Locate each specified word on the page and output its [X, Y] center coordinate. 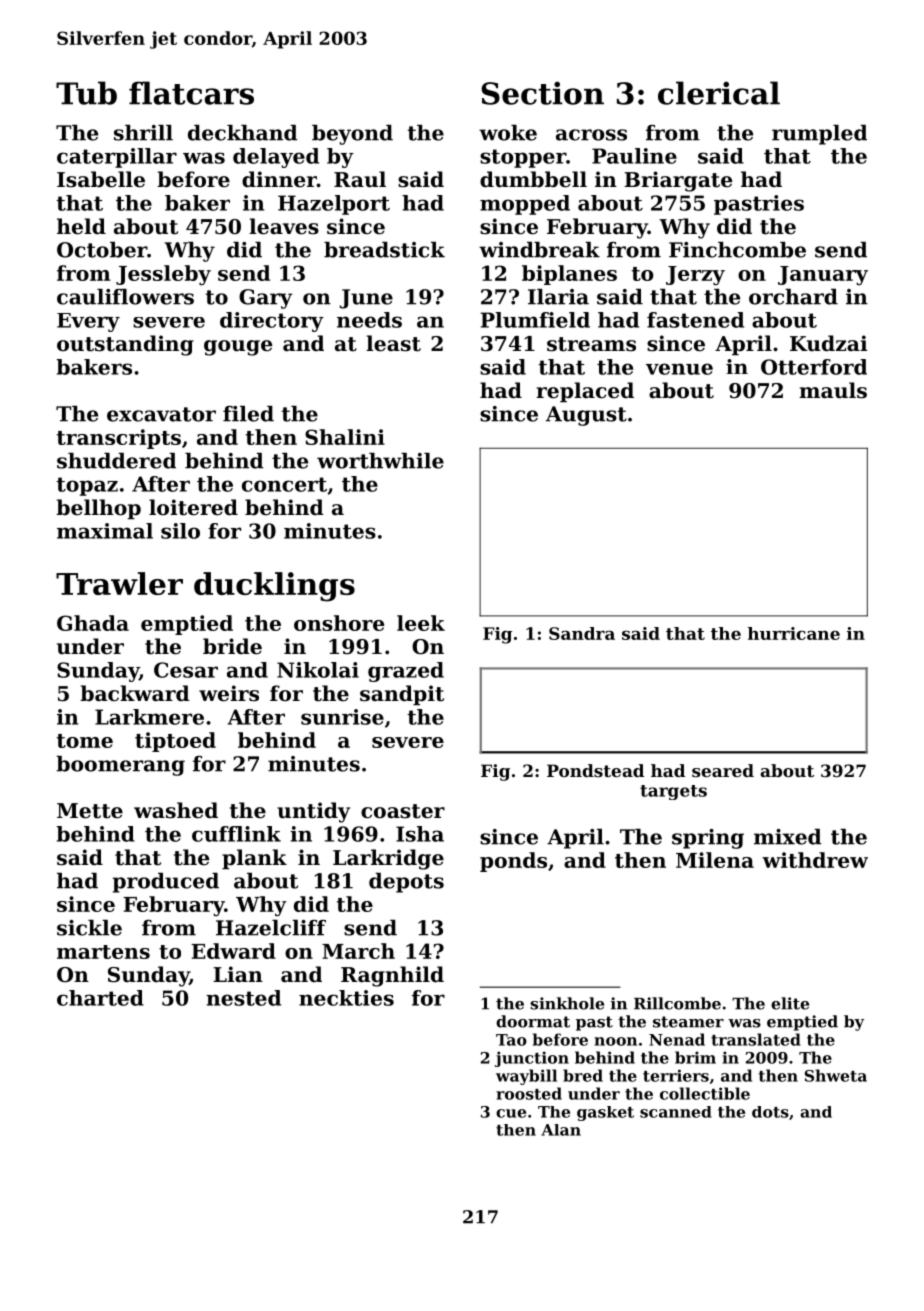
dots [770, 1112]
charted [100, 998]
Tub [86, 93]
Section [542, 93]
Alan [561, 1130]
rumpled [819, 135]
